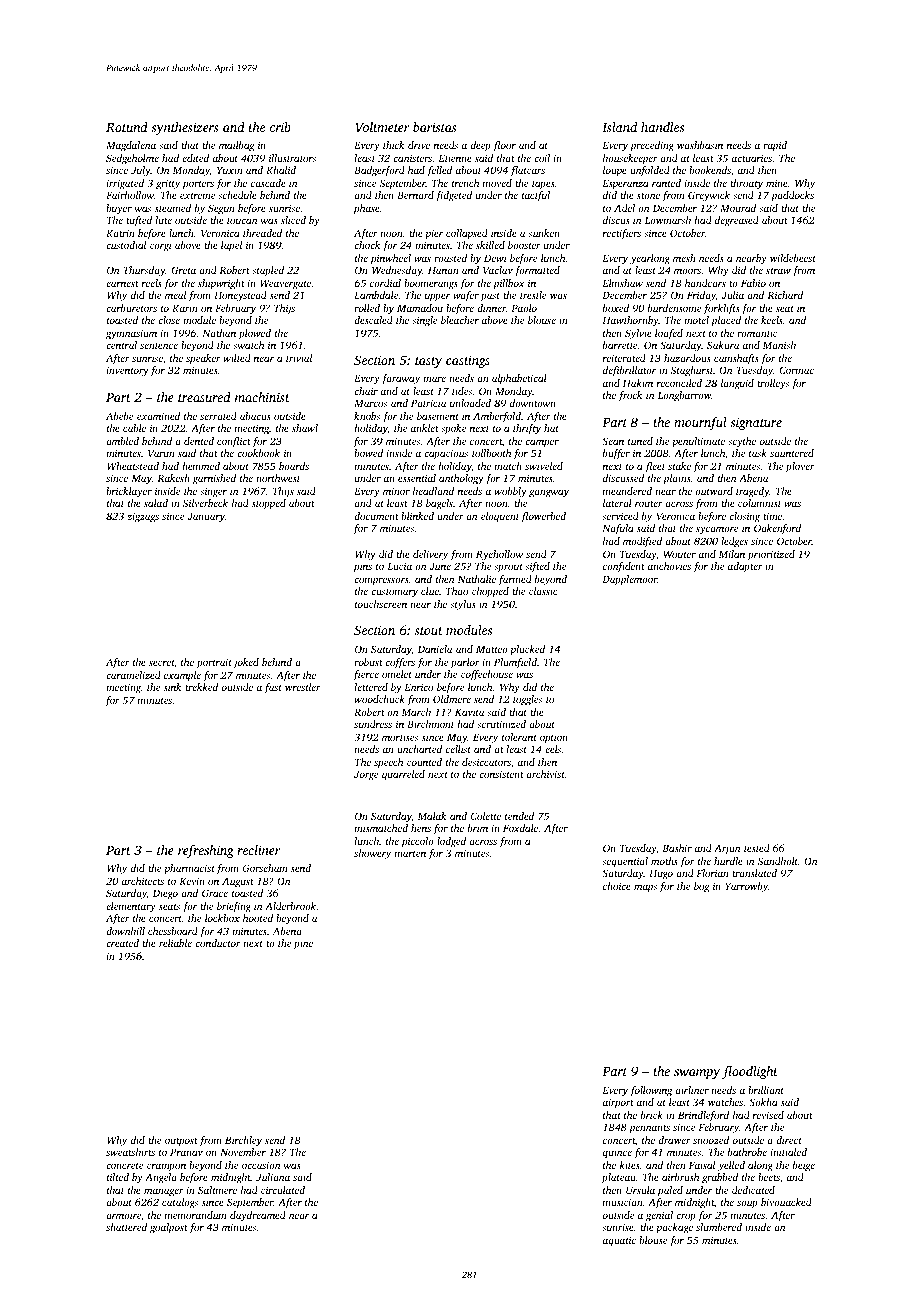  Describe the element at coordinates (258, 1216) in the page. I see `daydreamed` at that location.
